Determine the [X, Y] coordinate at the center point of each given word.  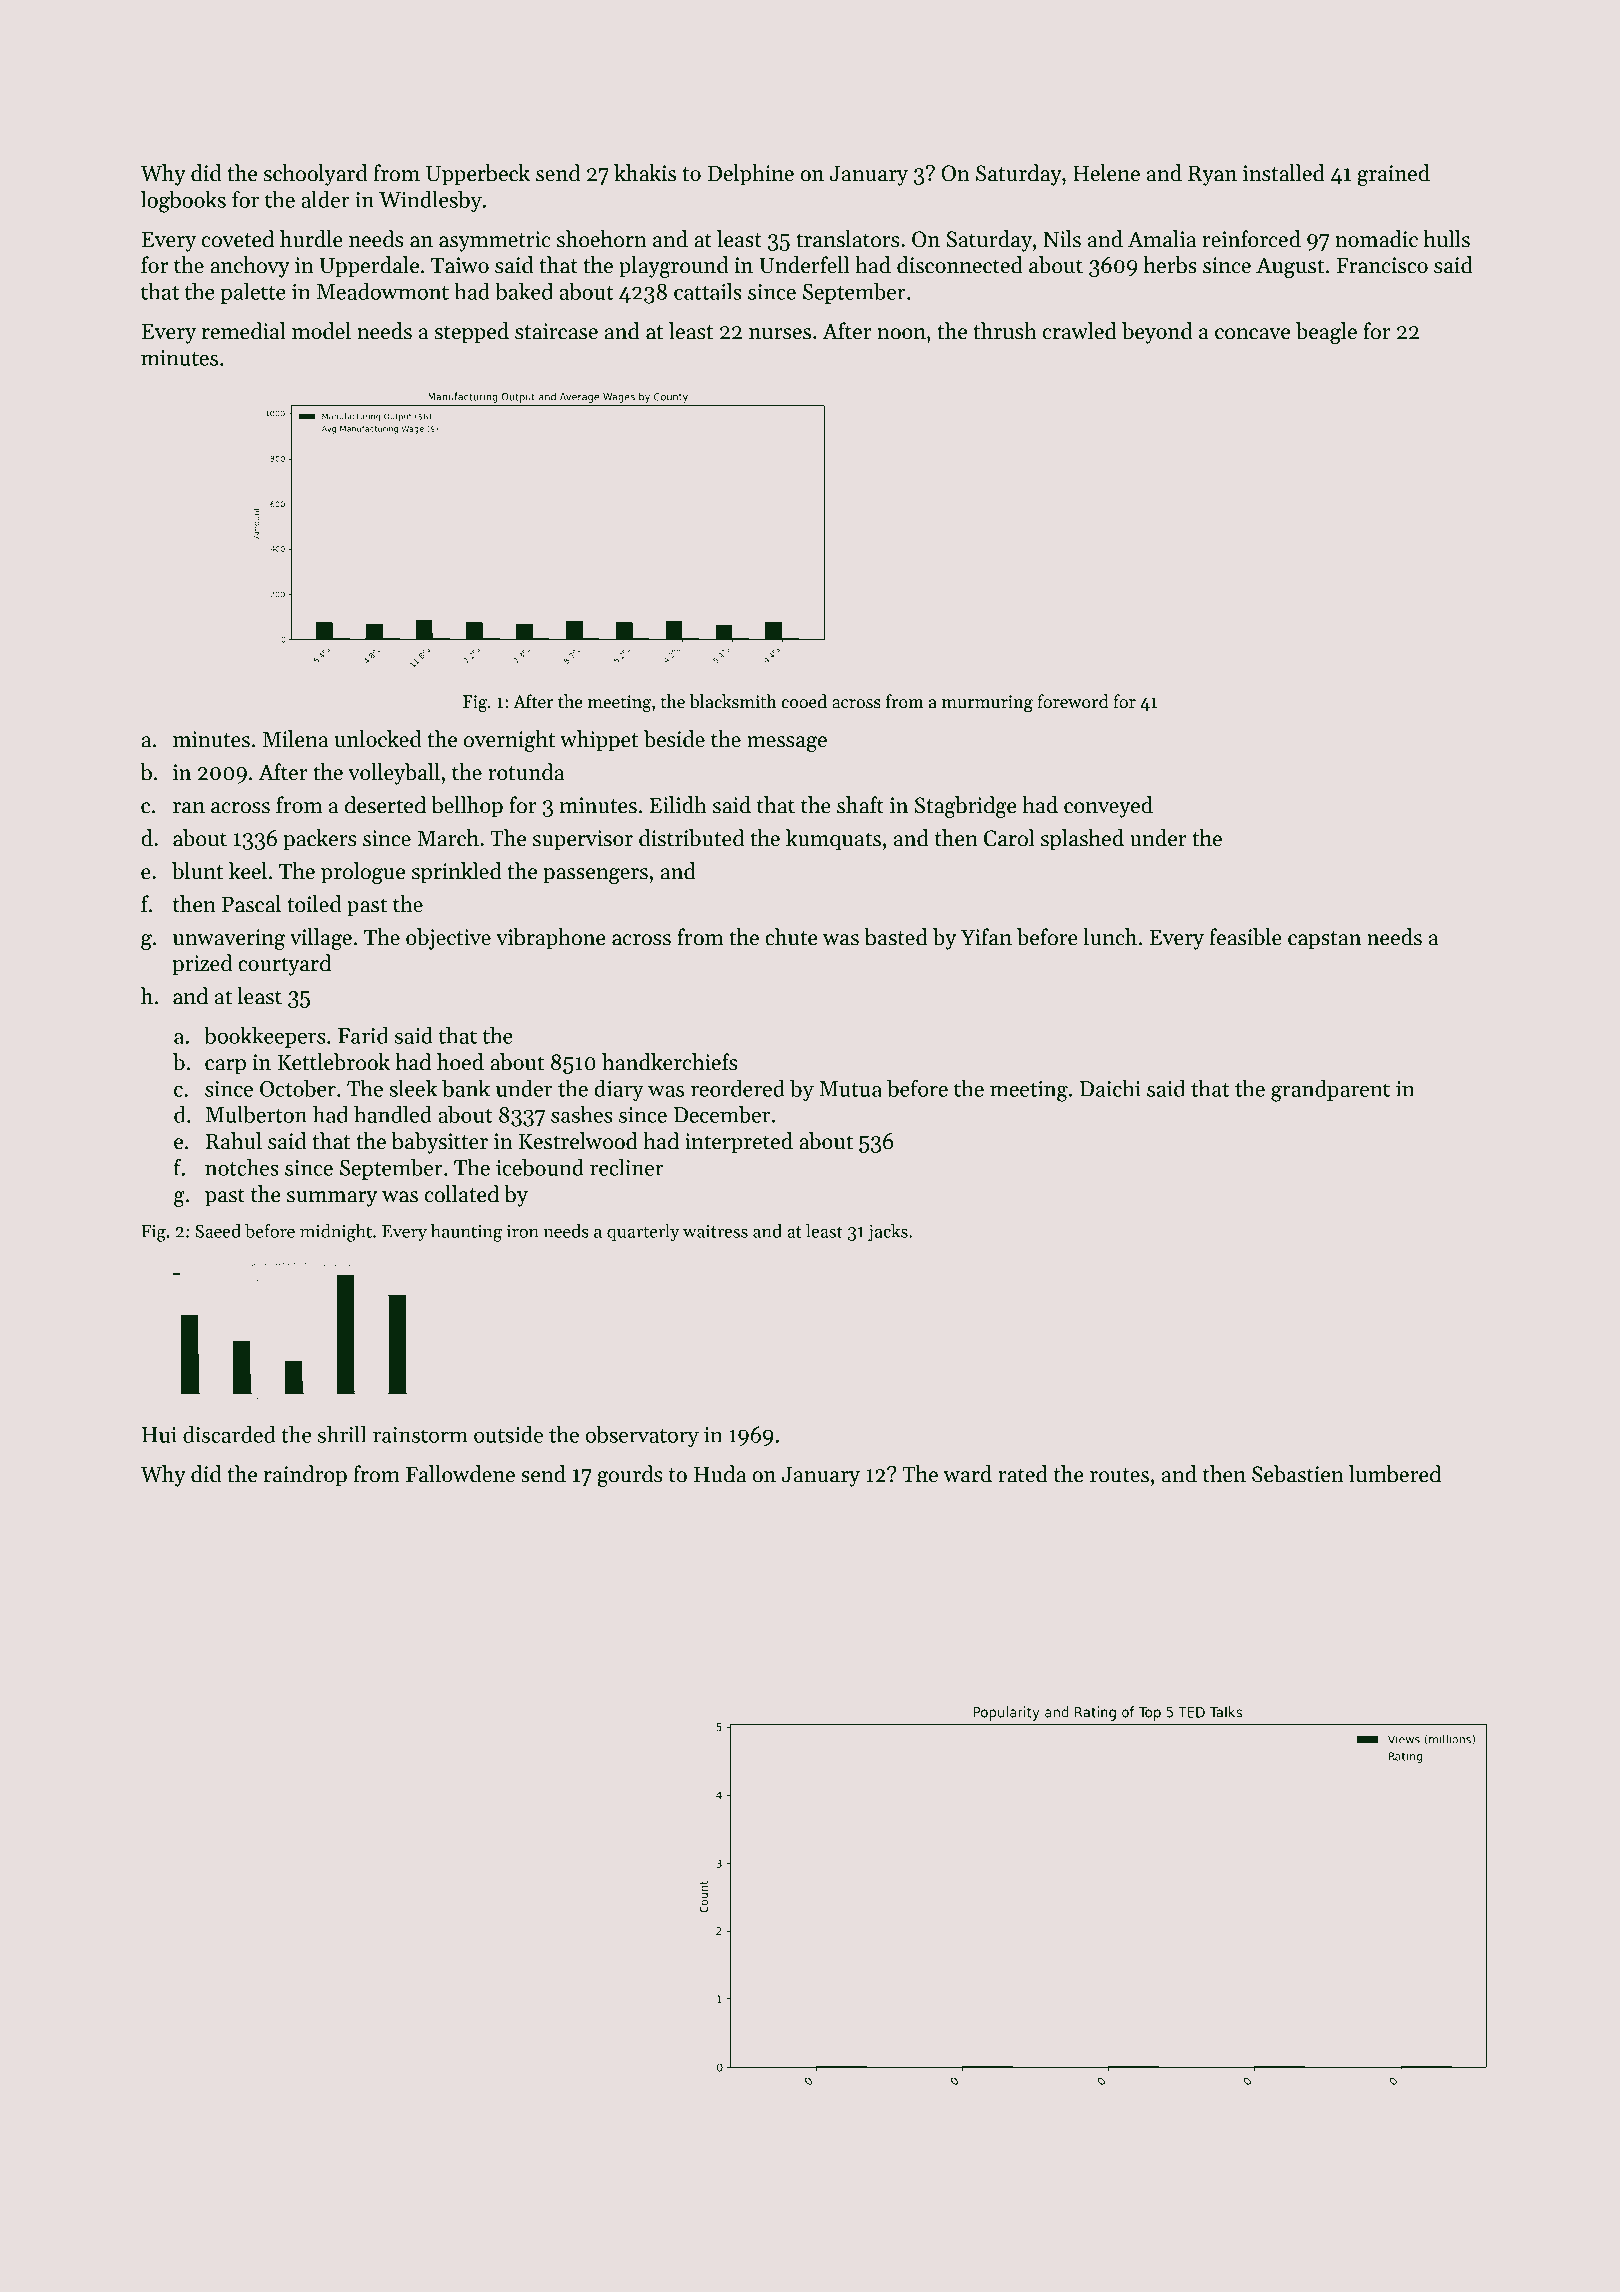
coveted [237, 239]
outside [508, 1434]
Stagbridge [966, 807]
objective [448, 939]
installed [1284, 173]
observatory [642, 1436]
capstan [1324, 940]
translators [848, 239]
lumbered [1395, 1474]
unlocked [378, 739]
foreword [1073, 701]
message [787, 744]
